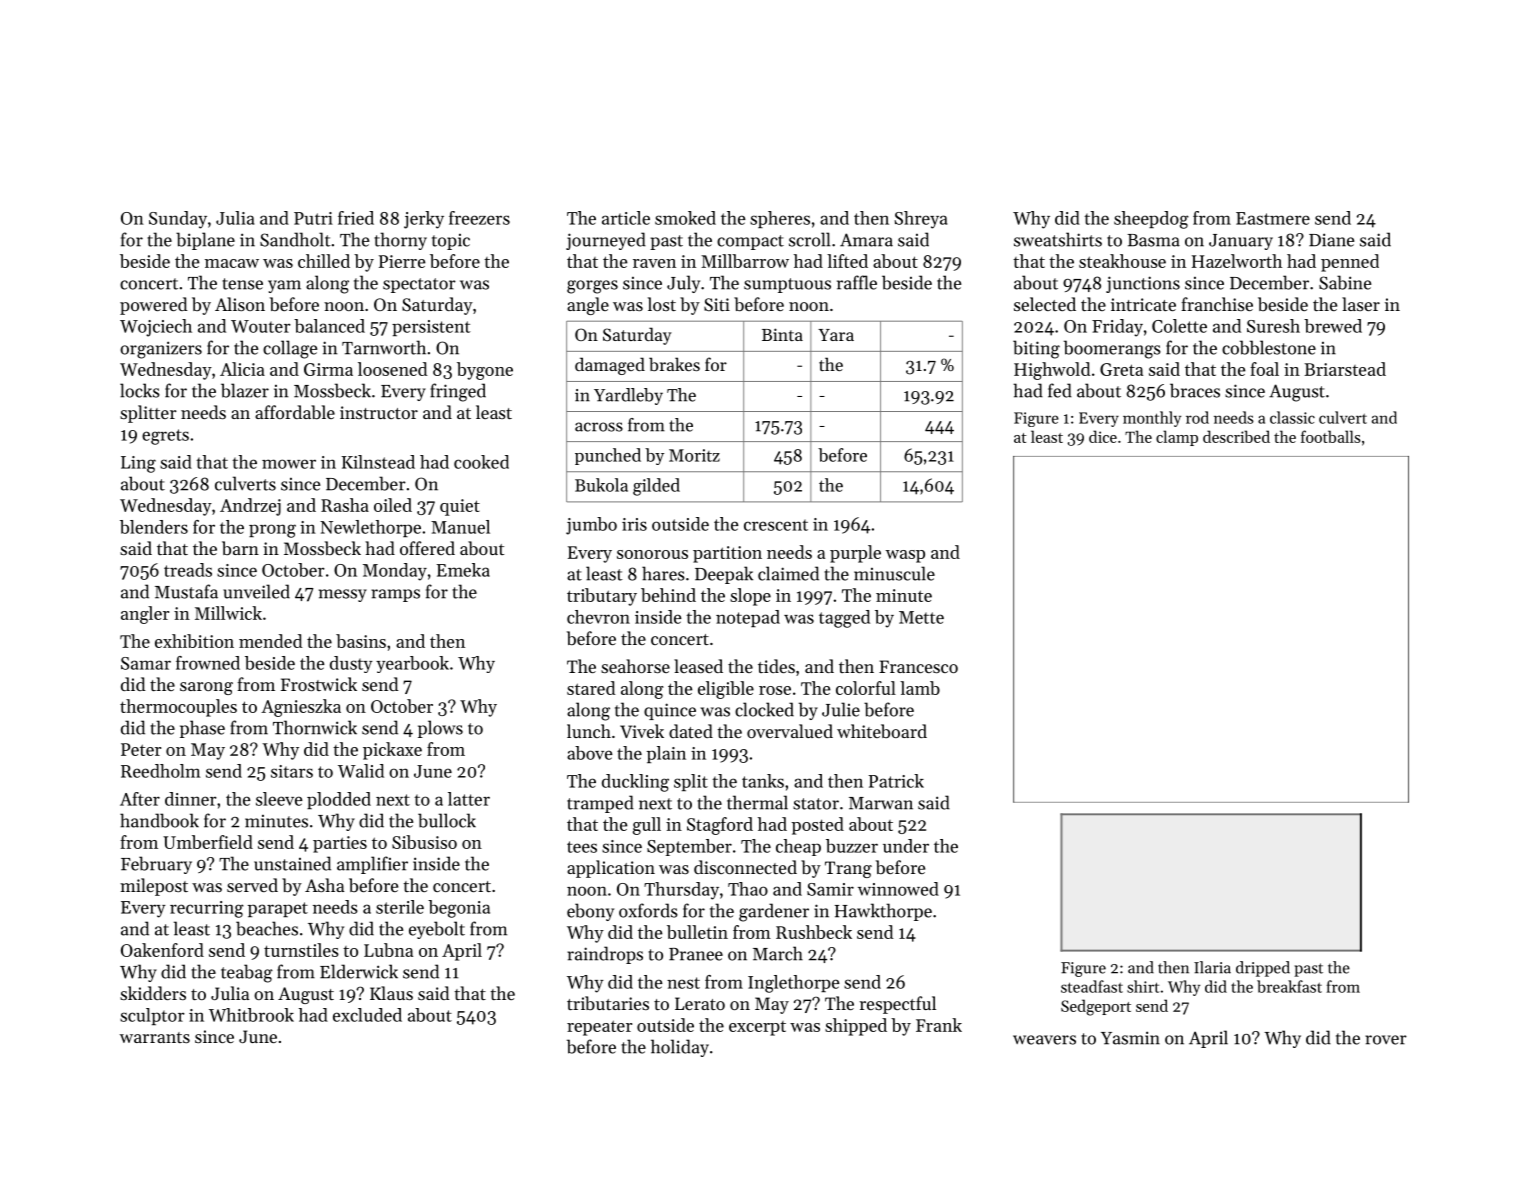 The width and height of the document is (1529, 1181). Describe the element at coordinates (896, 781) in the document. I see `Patrick` at that location.
